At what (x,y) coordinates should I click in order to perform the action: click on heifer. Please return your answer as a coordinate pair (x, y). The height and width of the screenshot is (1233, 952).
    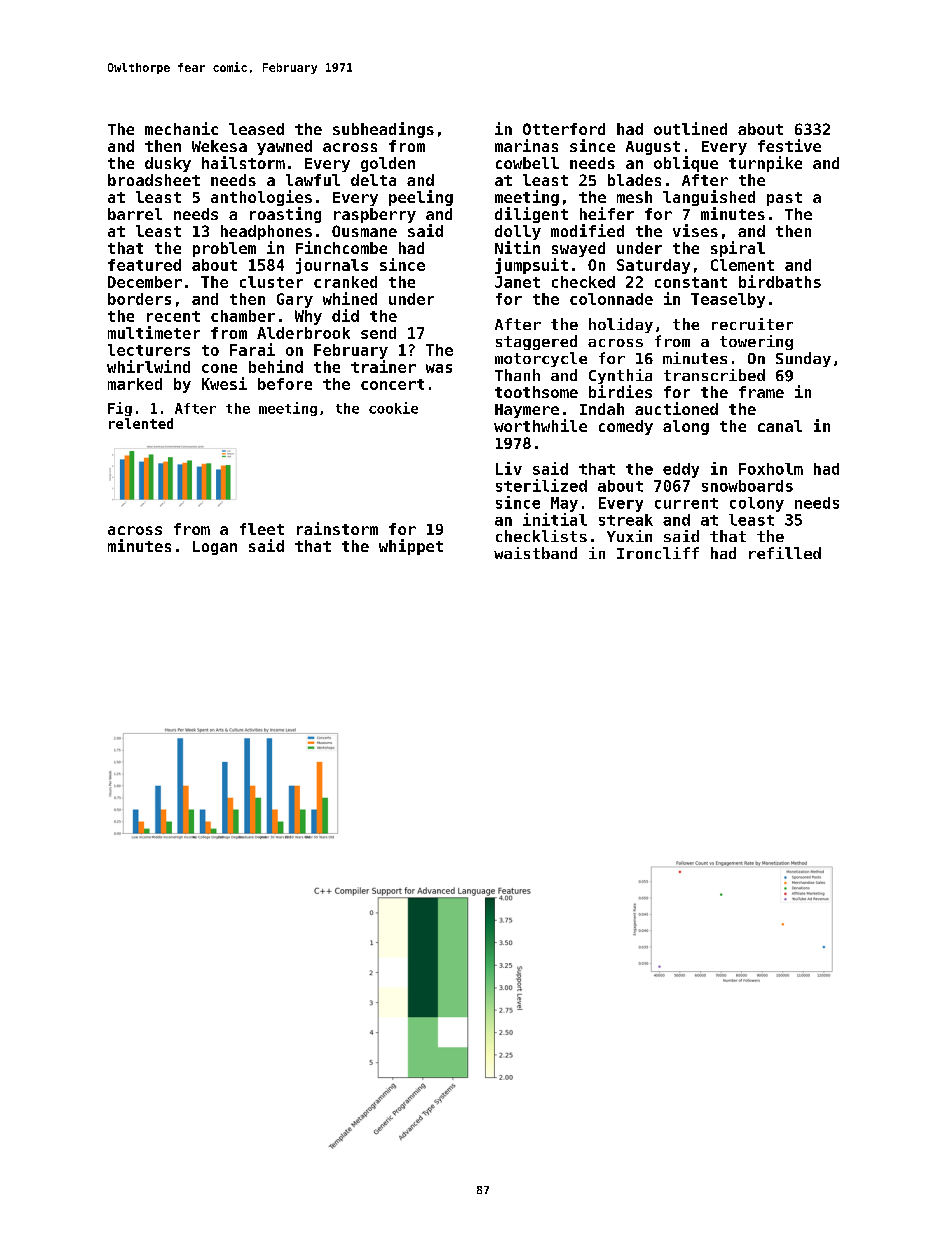
    Looking at the image, I should click on (607, 213).
